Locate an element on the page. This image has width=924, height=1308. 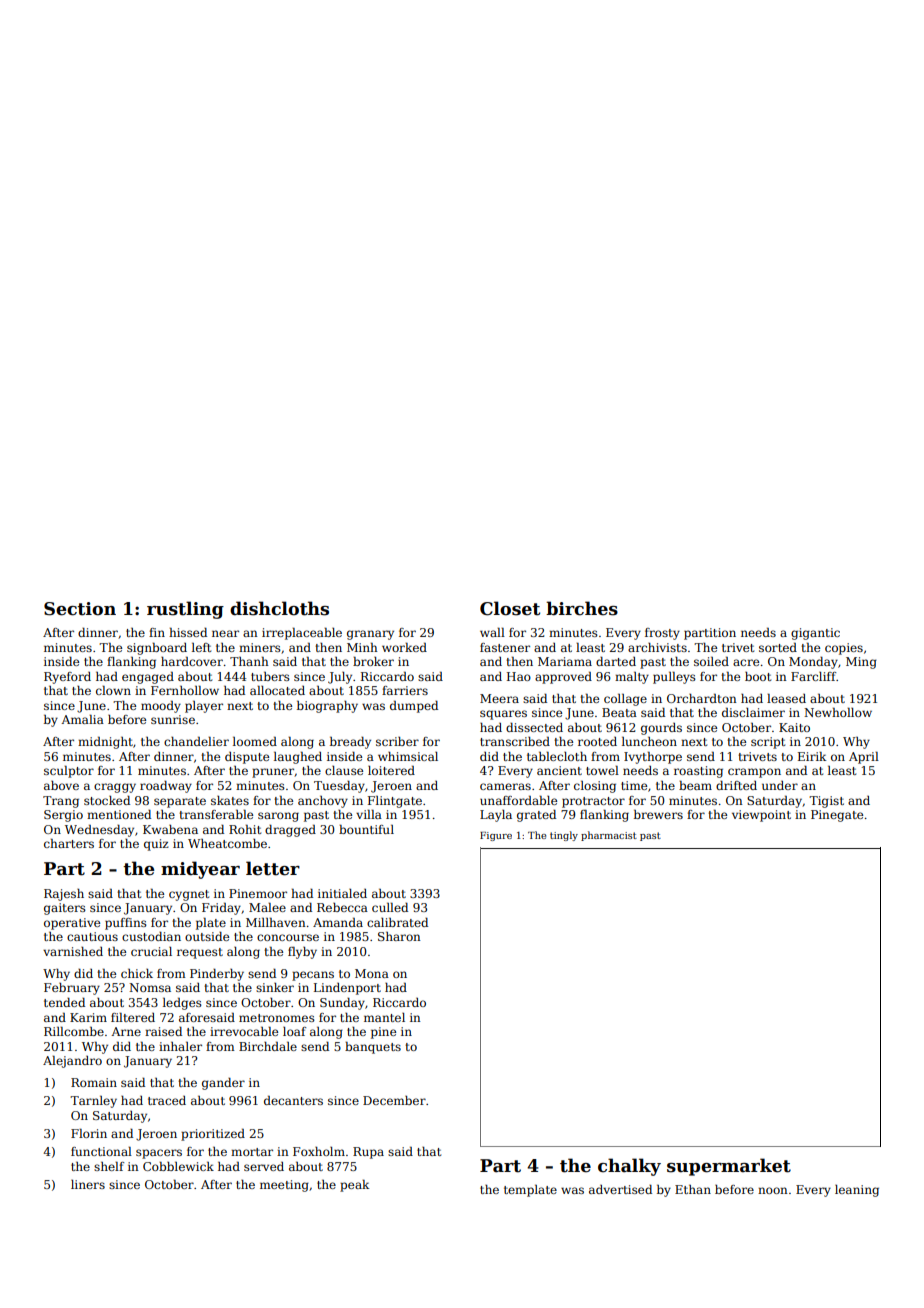
hissed is located at coordinates (188, 632).
